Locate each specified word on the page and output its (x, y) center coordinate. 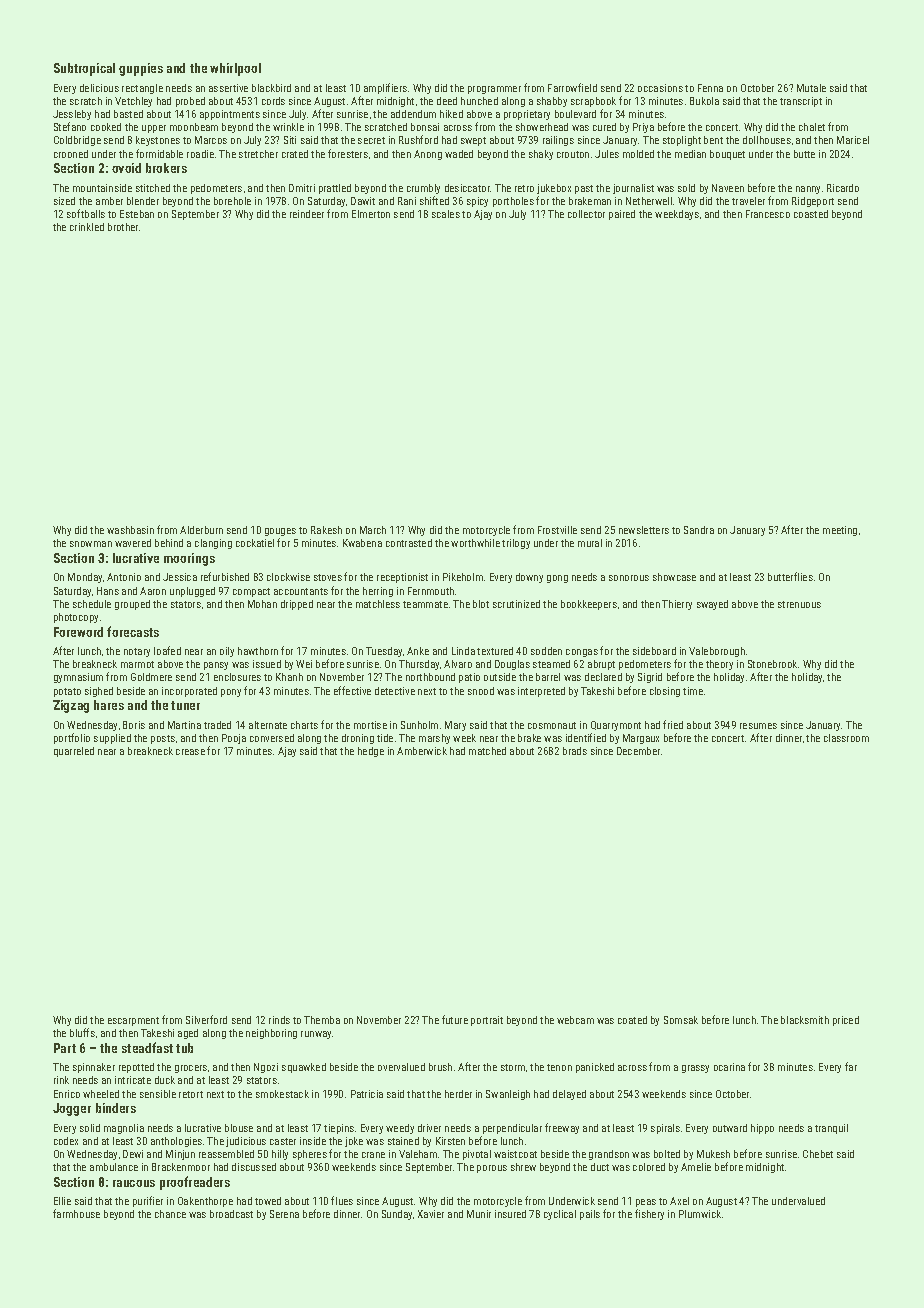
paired (622, 215)
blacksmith (805, 1020)
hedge (371, 752)
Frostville (557, 530)
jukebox (554, 189)
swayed (712, 605)
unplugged (192, 592)
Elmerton (371, 214)
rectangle (142, 89)
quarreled (74, 752)
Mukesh (713, 1154)
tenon (559, 1067)
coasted (811, 214)
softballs (86, 213)
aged (188, 1034)
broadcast (231, 1214)
